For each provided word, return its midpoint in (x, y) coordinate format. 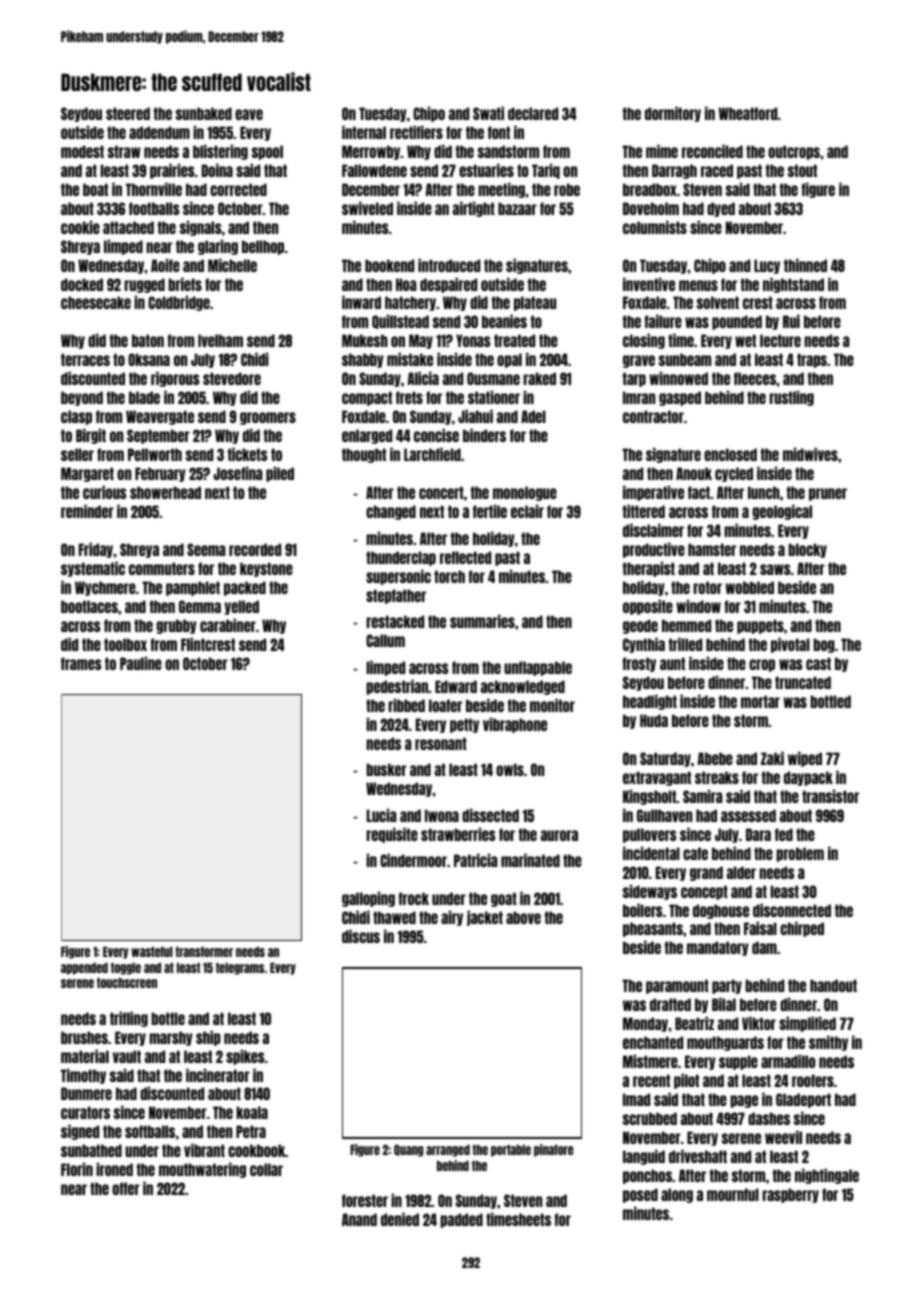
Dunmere (86, 1093)
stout (802, 170)
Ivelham (220, 340)
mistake (410, 359)
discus (361, 936)
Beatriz (694, 1023)
